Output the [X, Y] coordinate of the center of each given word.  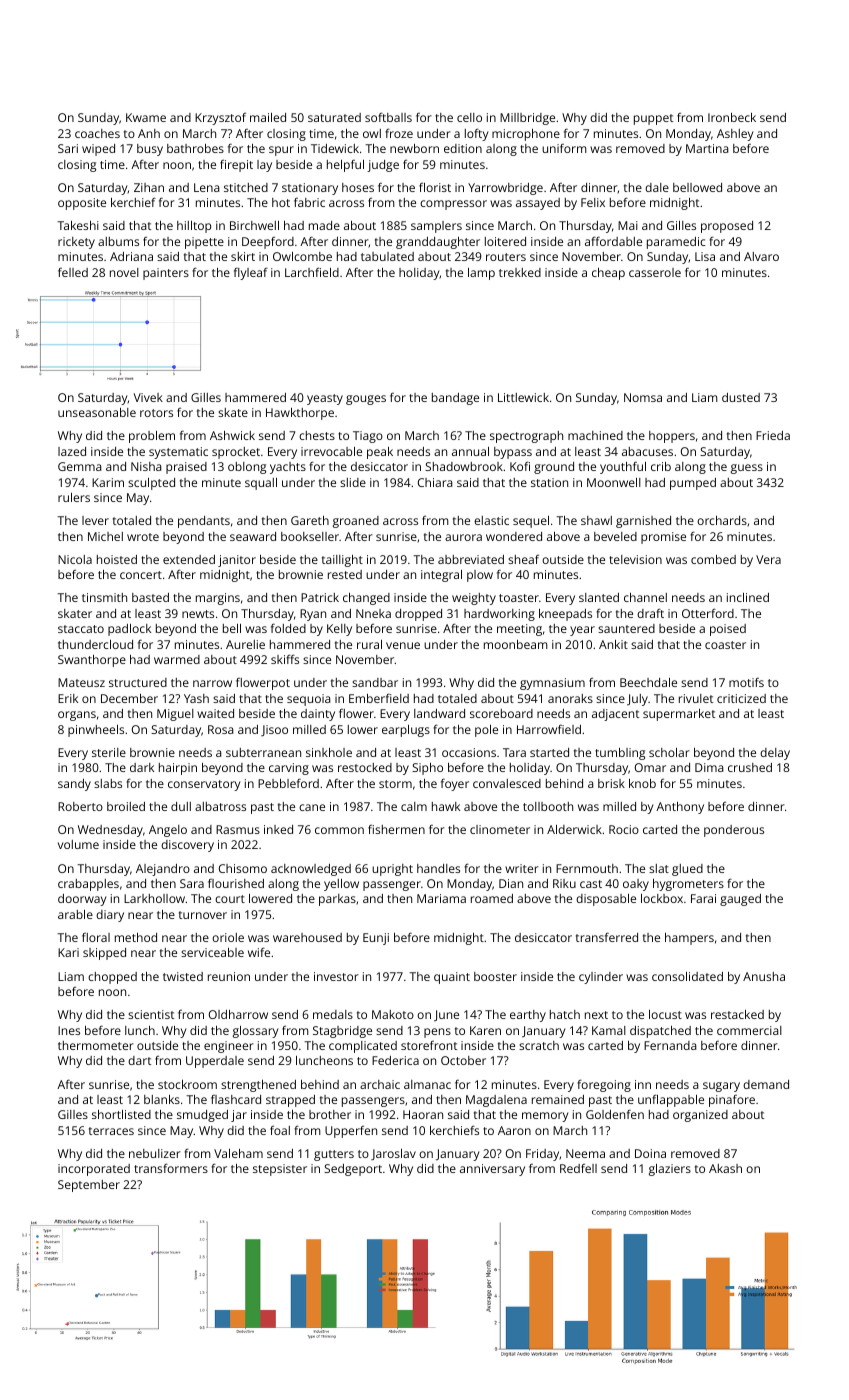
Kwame [146, 117]
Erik [68, 698]
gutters [334, 1155]
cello [469, 117]
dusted [741, 397]
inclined [748, 597]
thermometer [96, 1045]
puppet [653, 119]
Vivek [148, 397]
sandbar [375, 682]
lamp [481, 274]
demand [766, 1084]
